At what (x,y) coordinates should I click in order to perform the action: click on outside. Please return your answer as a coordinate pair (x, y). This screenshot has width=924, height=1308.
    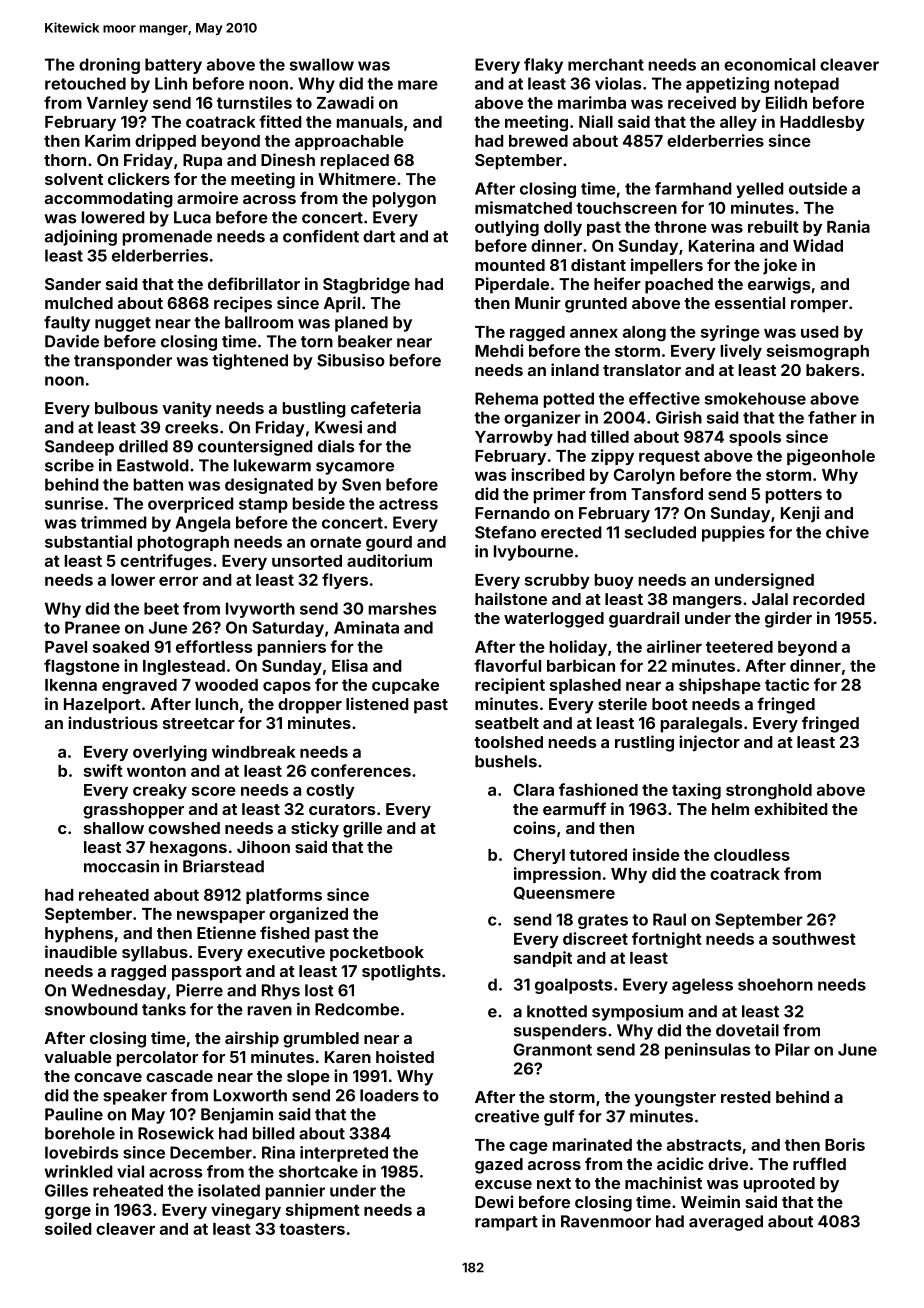
    Looking at the image, I should click on (818, 188).
